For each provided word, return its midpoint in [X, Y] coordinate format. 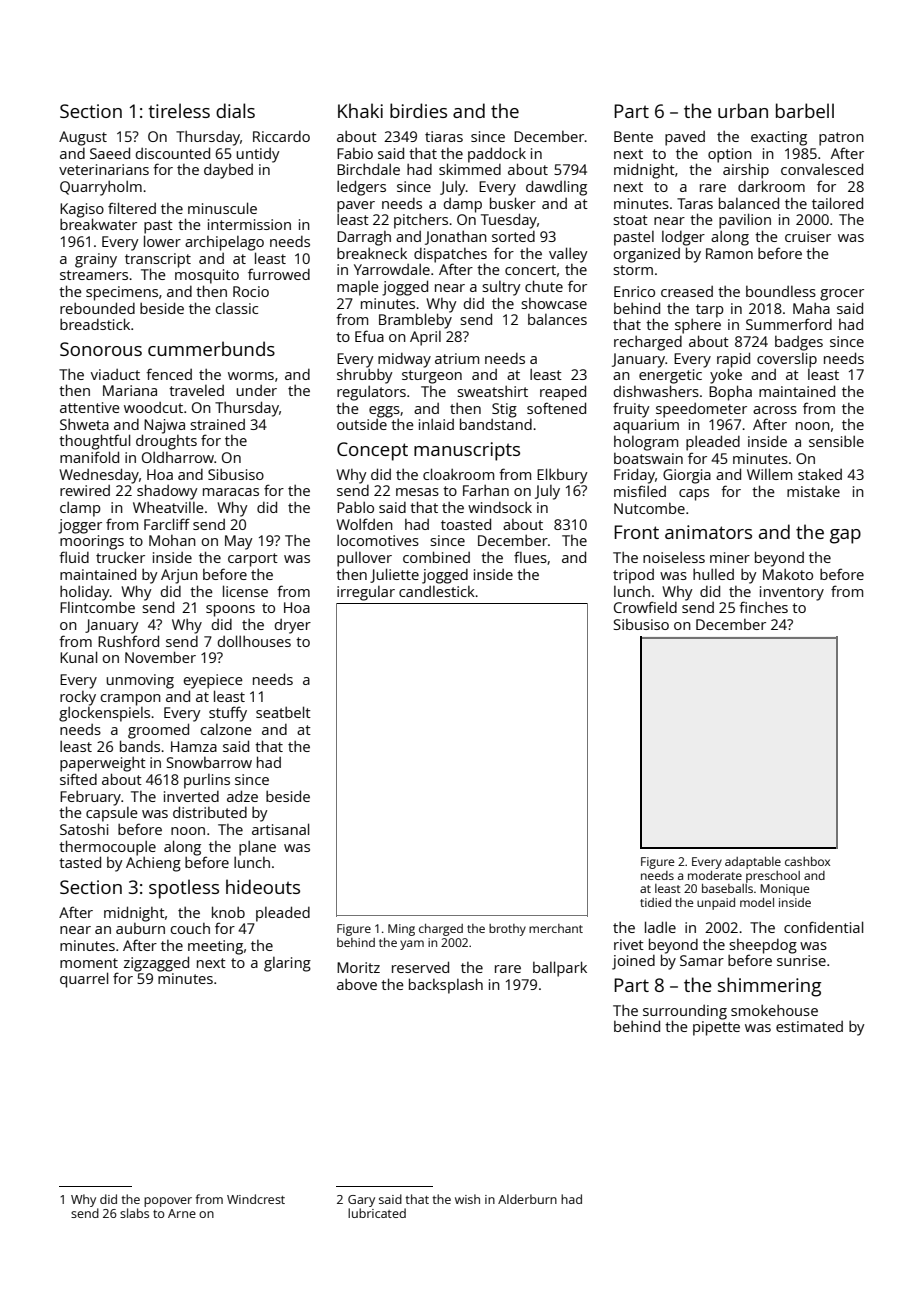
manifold [89, 457]
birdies [418, 110]
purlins [207, 781]
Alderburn [527, 1199]
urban [743, 110]
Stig [504, 410]
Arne [182, 1213]
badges [799, 343]
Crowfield [645, 607]
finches [763, 607]
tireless [179, 110]
